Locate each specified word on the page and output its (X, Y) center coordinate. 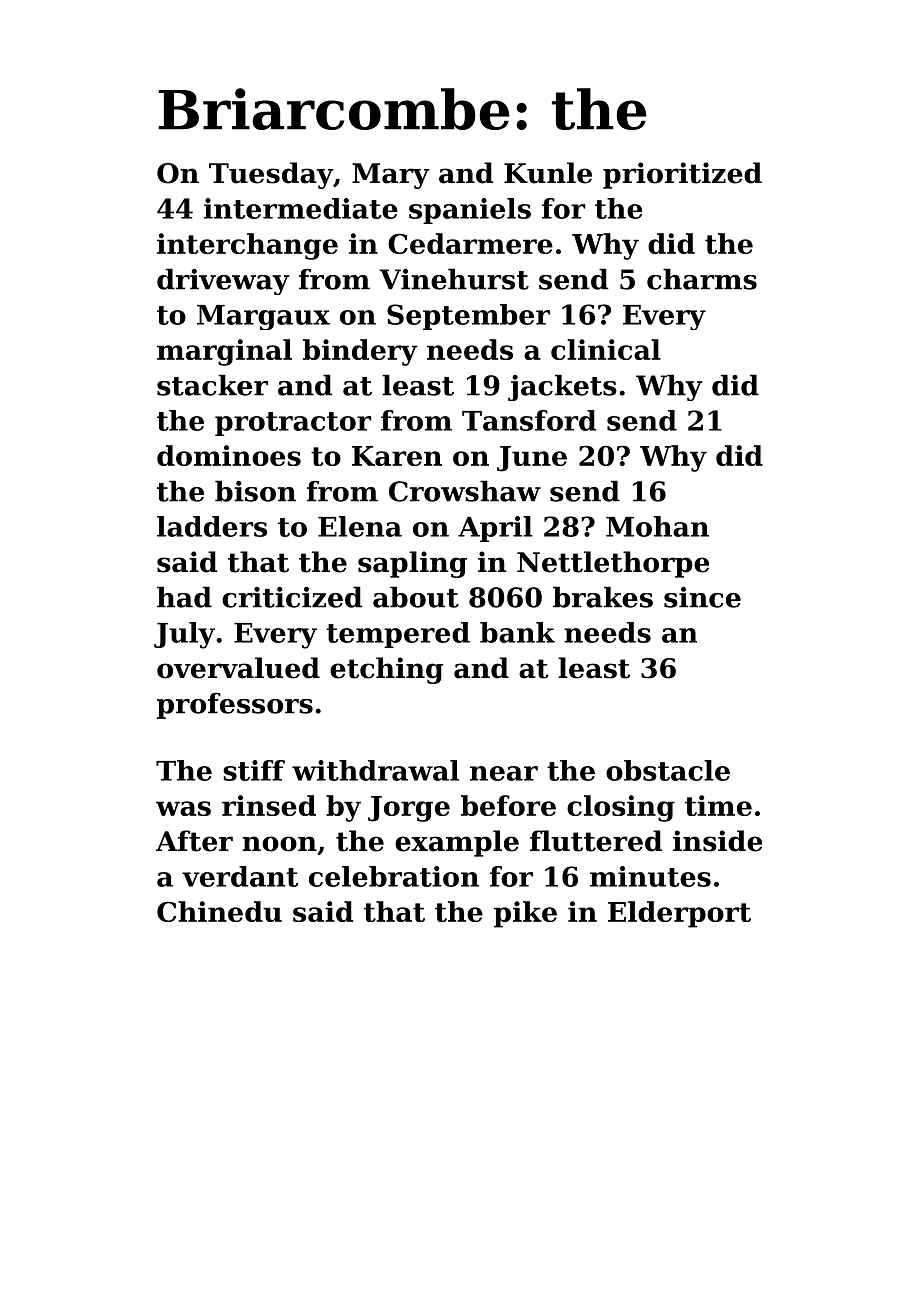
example (457, 843)
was (183, 808)
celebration (394, 876)
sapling (412, 564)
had (184, 597)
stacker (212, 385)
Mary (391, 176)
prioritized (682, 175)
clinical (606, 349)
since (702, 597)
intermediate (301, 208)
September (468, 317)
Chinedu (219, 911)
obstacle (668, 770)
